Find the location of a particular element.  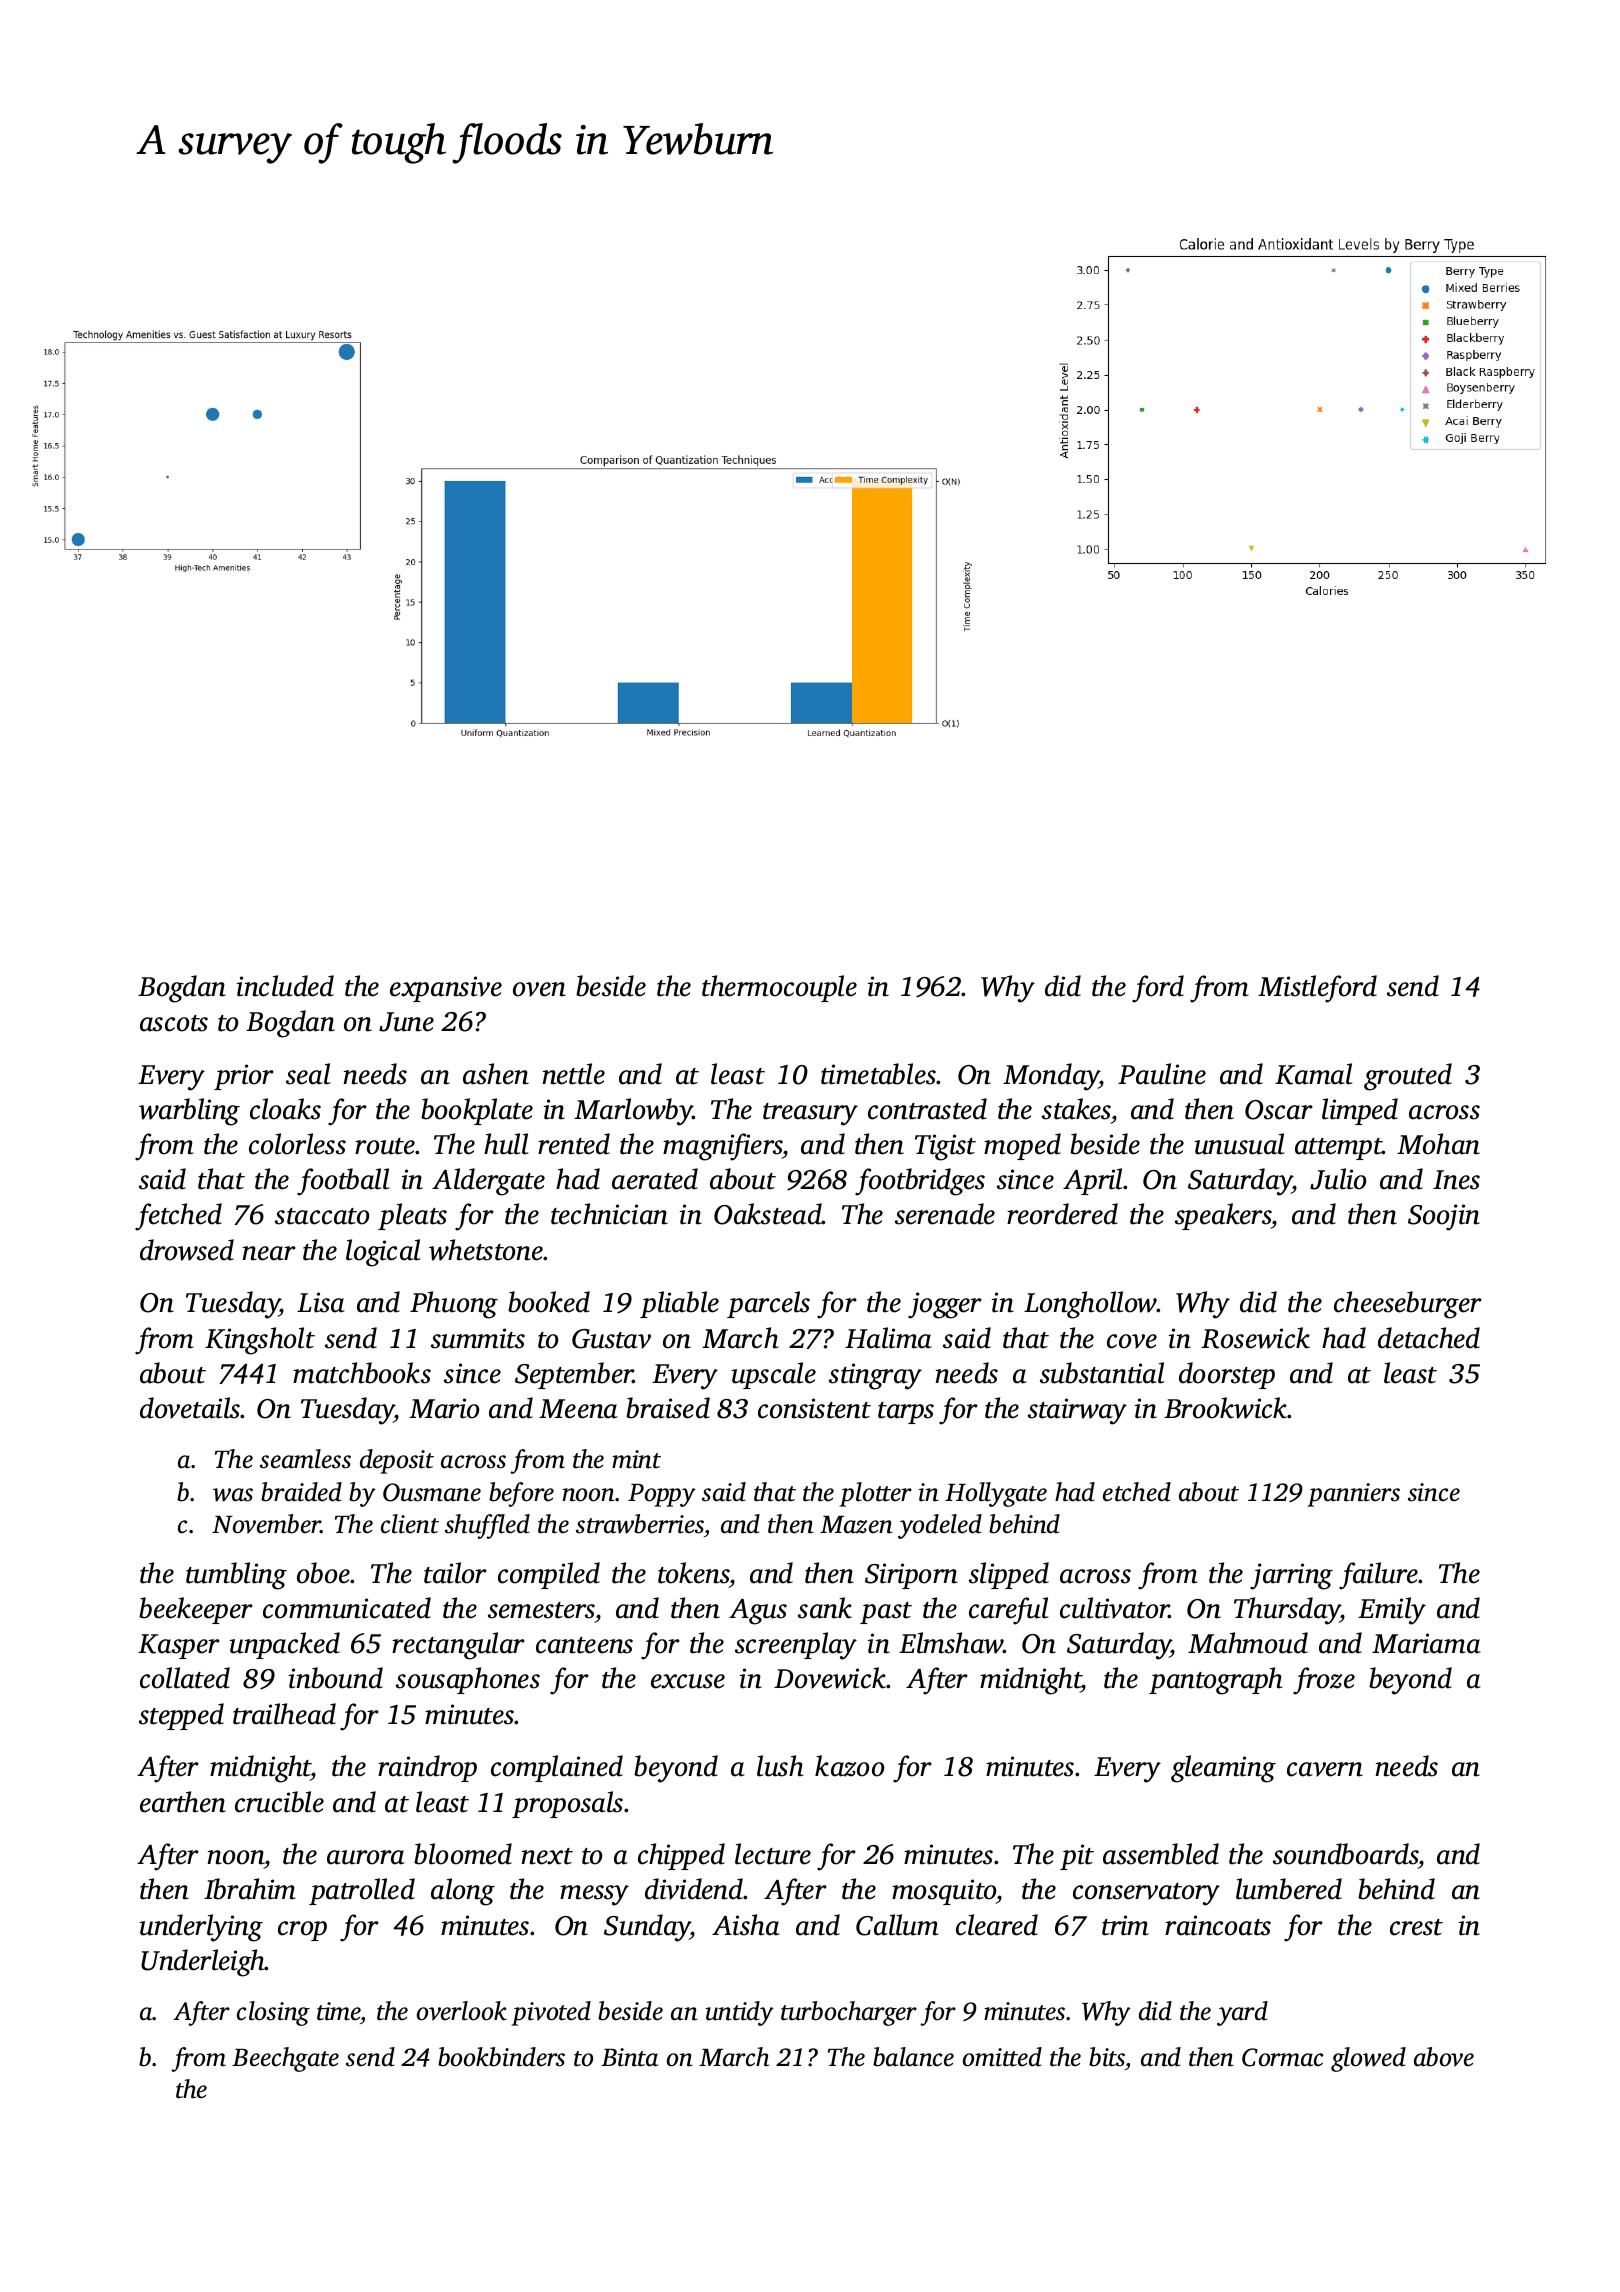

logical is located at coordinates (383, 1253).
